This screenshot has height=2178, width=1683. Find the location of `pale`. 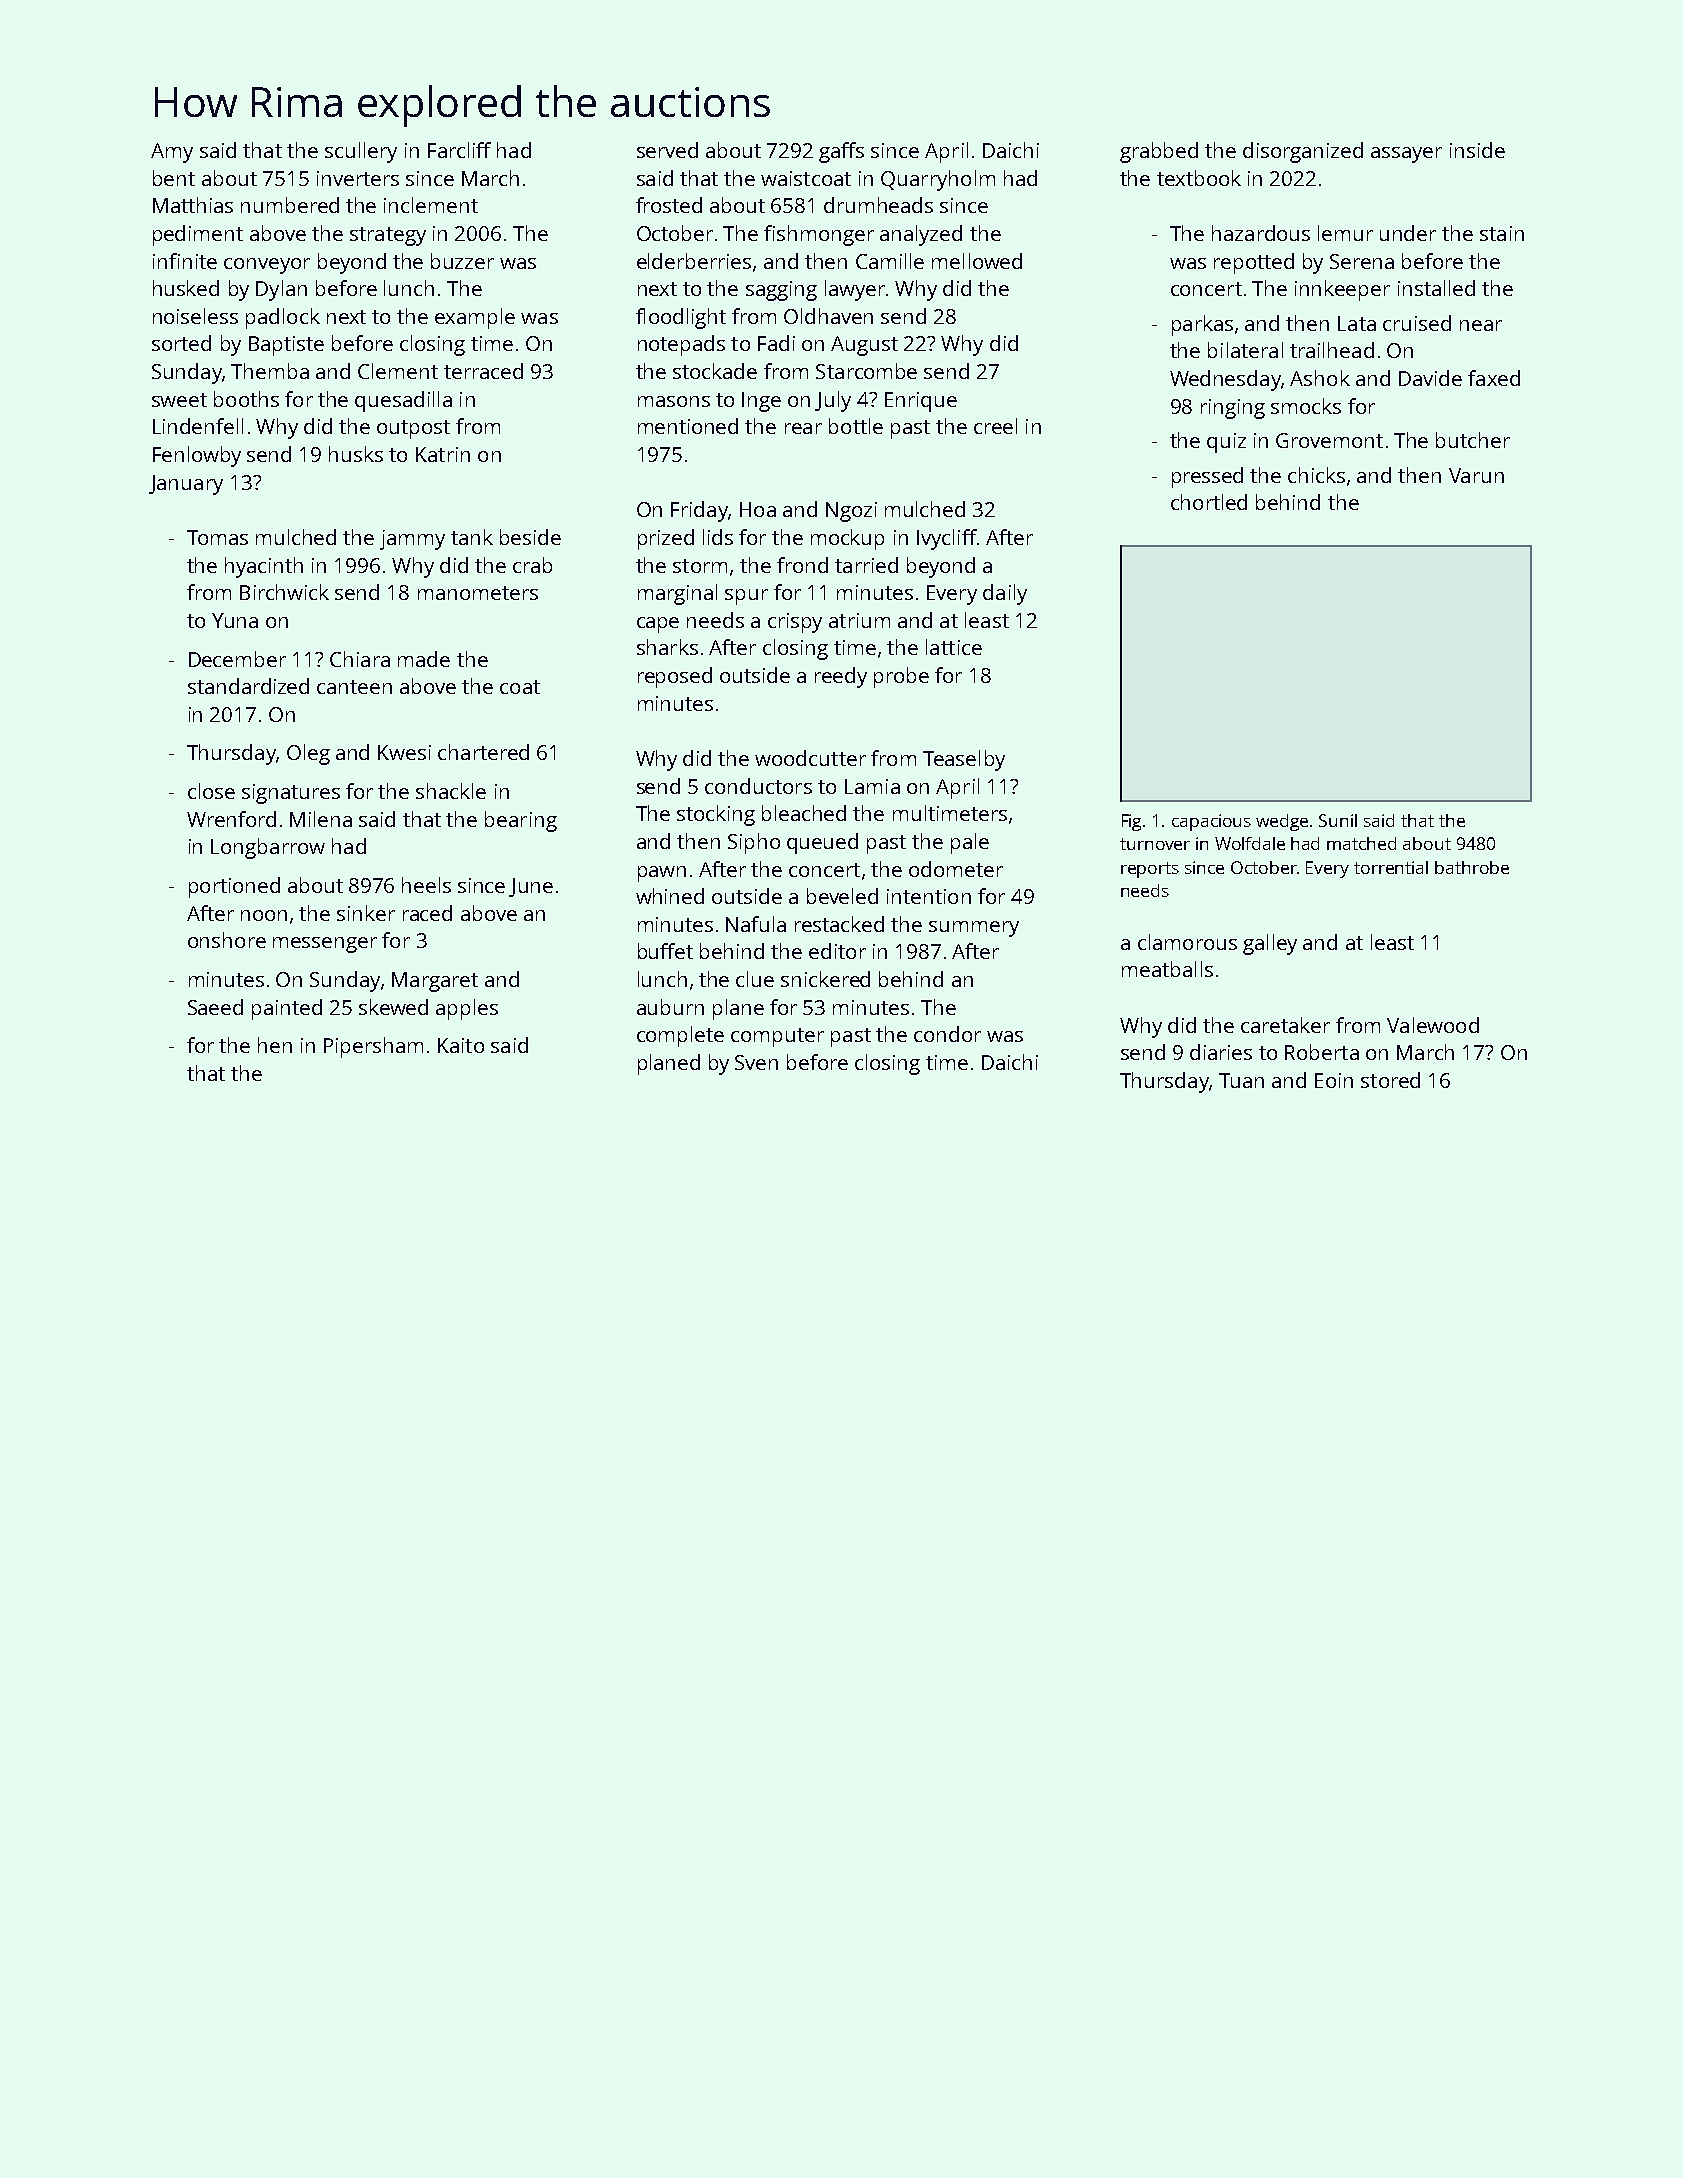

pale is located at coordinates (970, 843).
